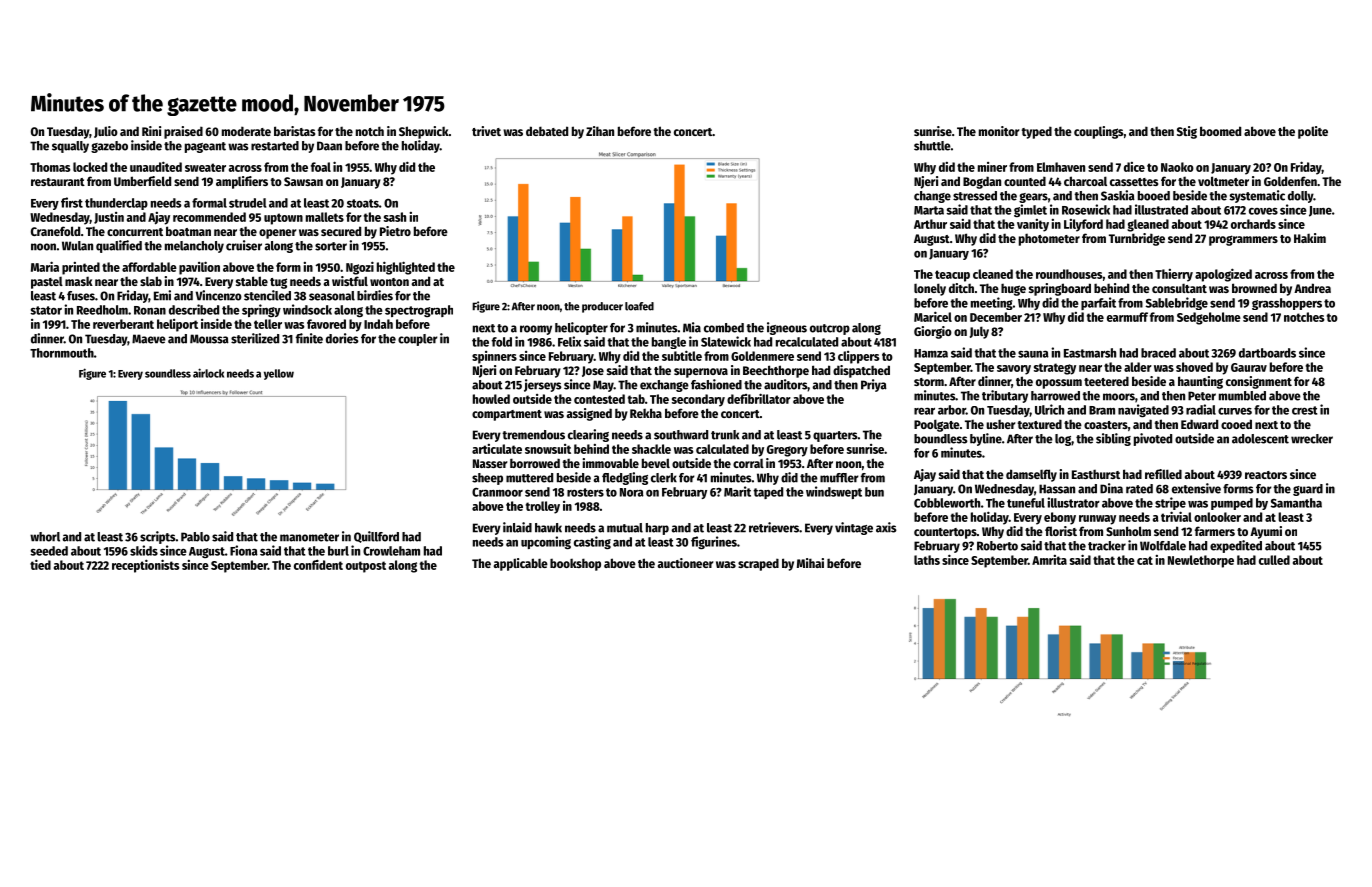  I want to click on compartment, so click(507, 415).
